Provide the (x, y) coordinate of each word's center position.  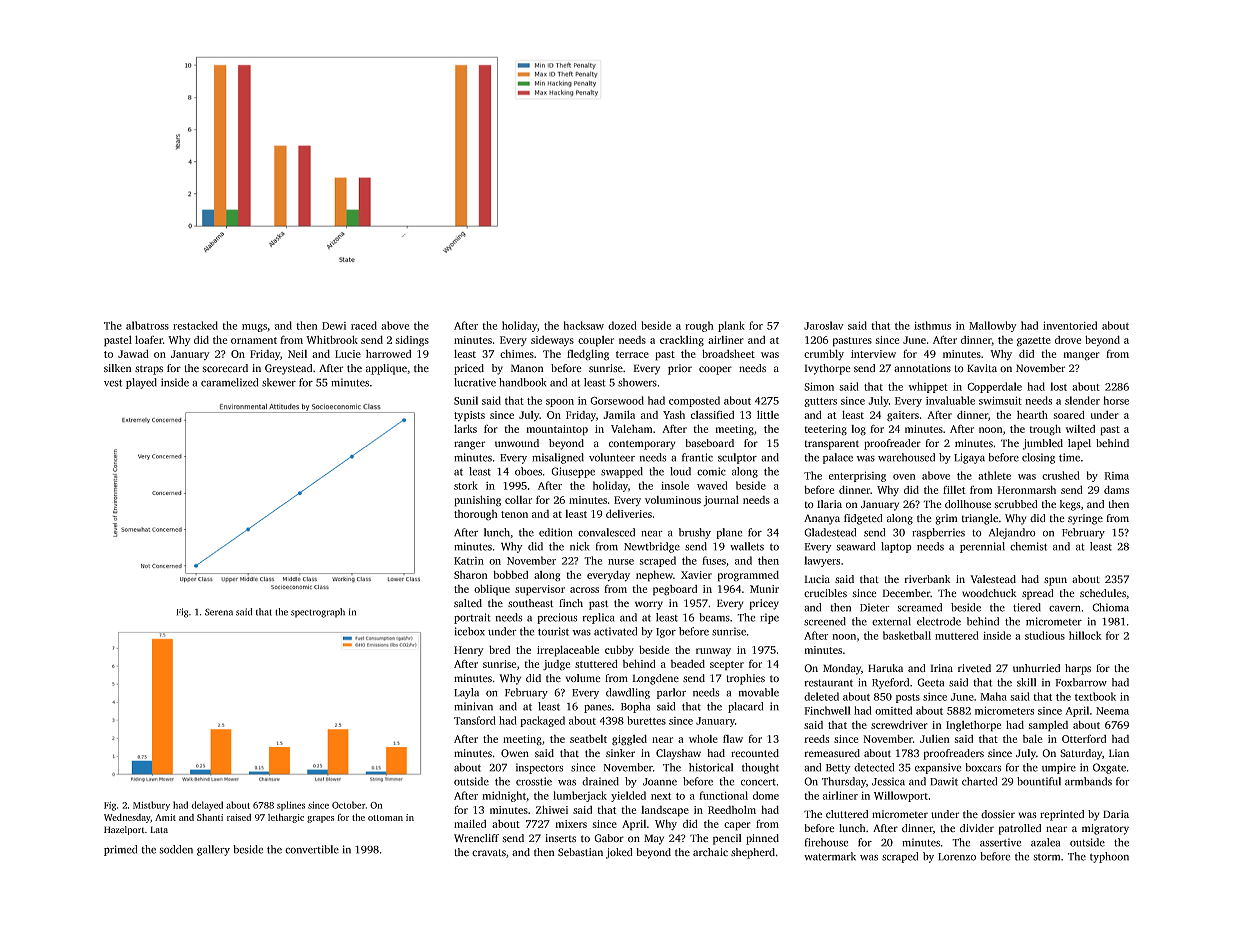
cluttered (847, 814)
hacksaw (583, 325)
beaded (688, 663)
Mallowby (993, 326)
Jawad (133, 353)
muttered (957, 635)
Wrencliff (476, 838)
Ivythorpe (827, 369)
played (141, 383)
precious (557, 618)
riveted (974, 668)
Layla (466, 693)
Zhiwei (552, 809)
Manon (527, 368)
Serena (219, 612)
